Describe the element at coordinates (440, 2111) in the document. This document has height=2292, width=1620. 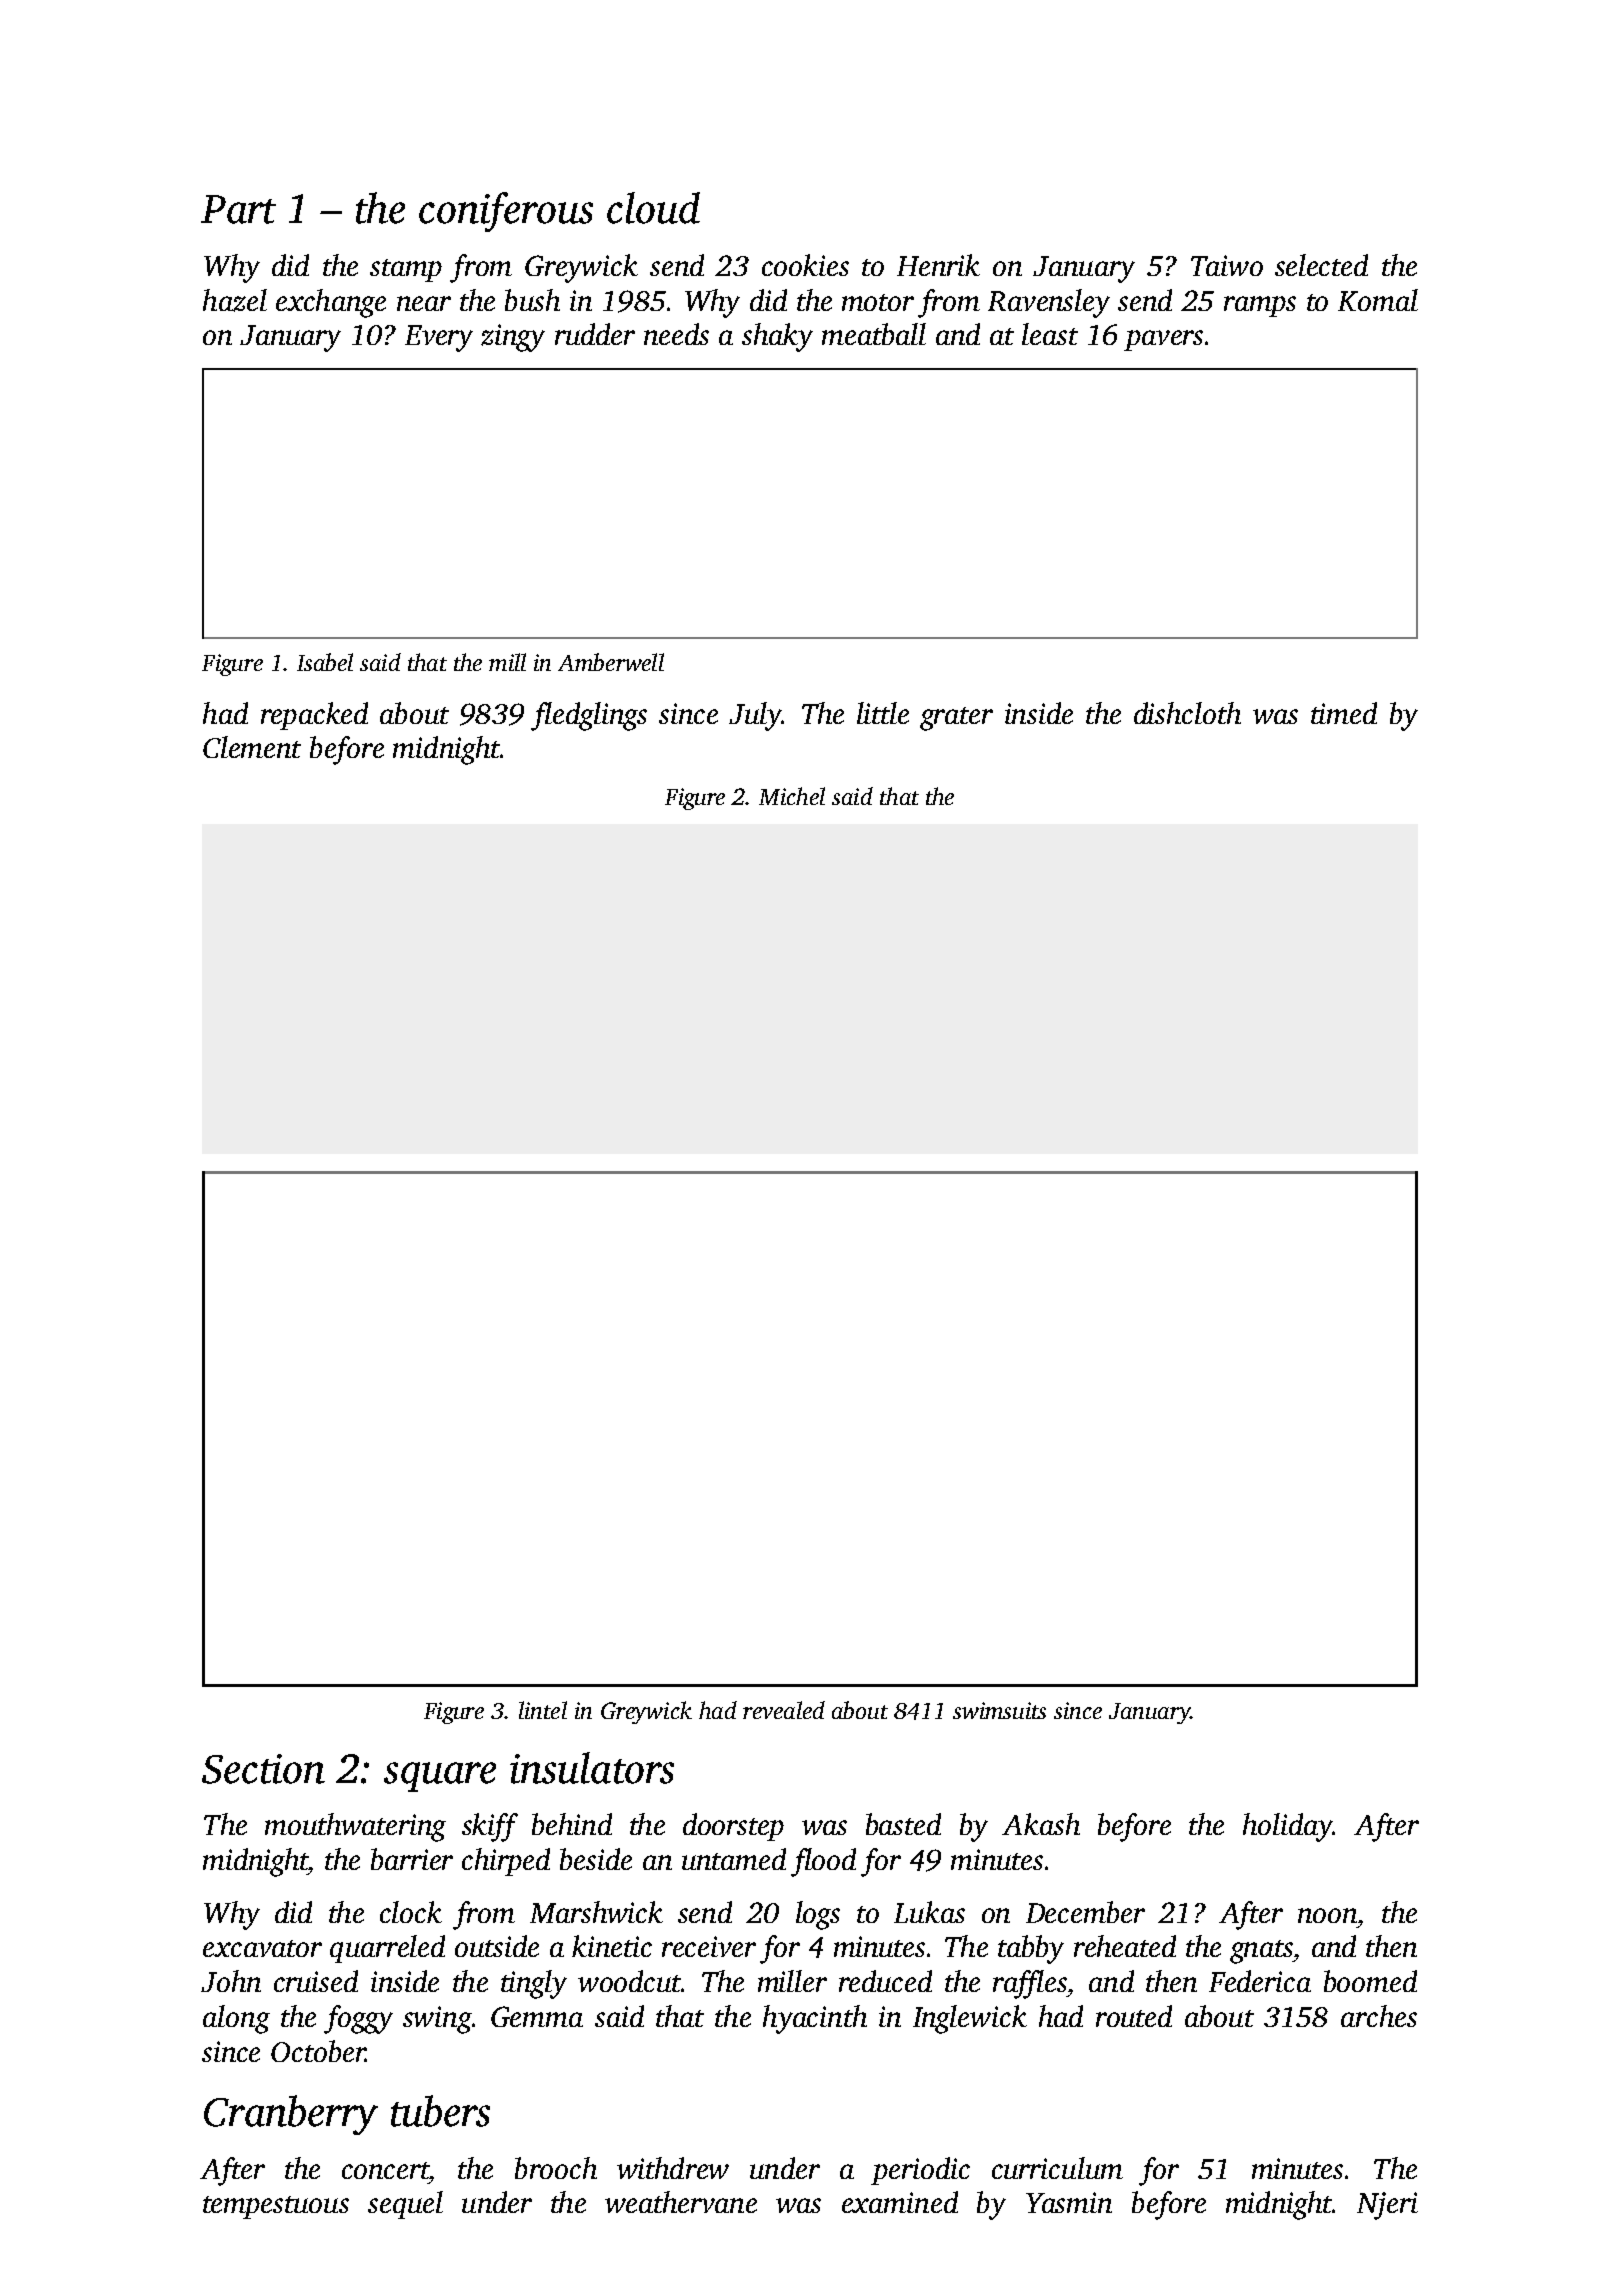
I see `tubers` at that location.
